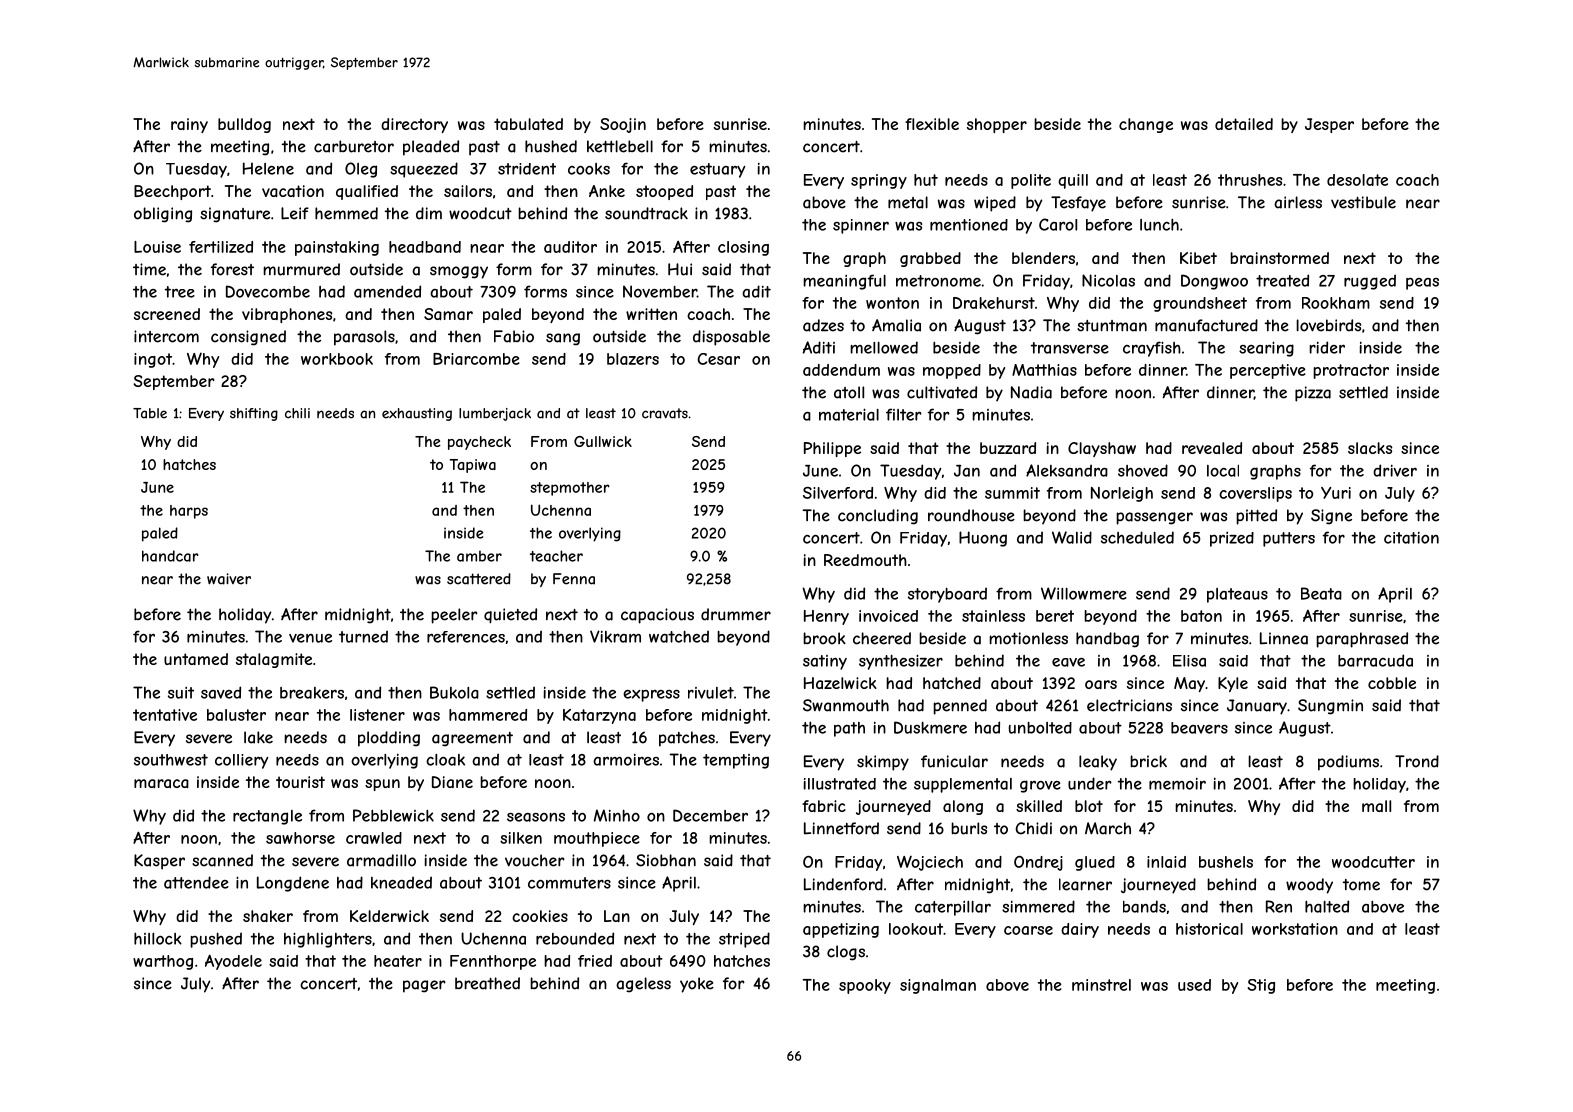 This page has width=1573, height=1112. Describe the element at coordinates (150, 413) in the page. I see `Table` at that location.
